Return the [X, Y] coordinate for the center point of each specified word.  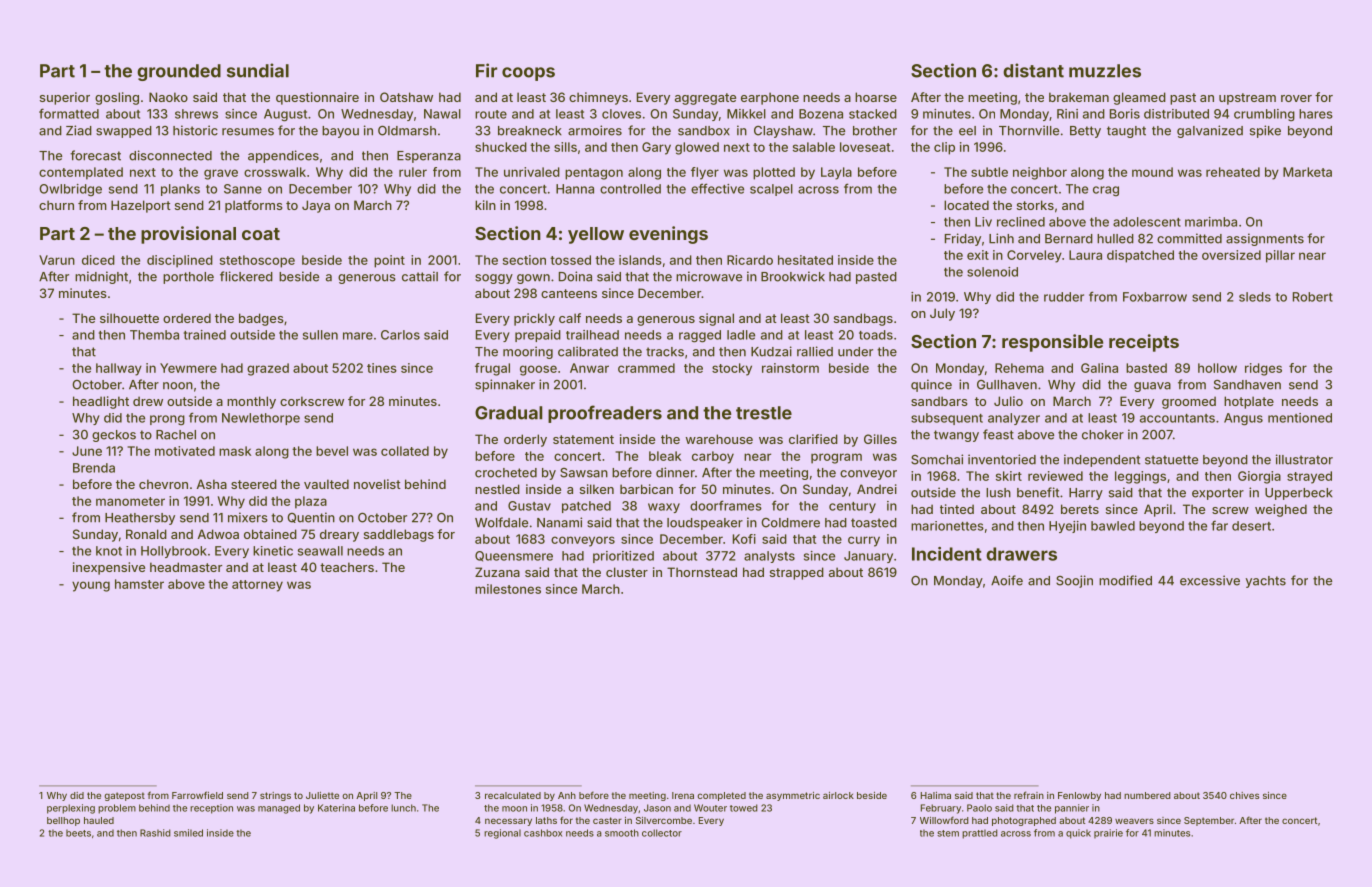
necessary [508, 822]
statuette [1171, 460]
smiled [188, 833]
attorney [257, 586]
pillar [1280, 256]
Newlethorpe [261, 419]
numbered [1147, 795]
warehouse [719, 439]
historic [195, 130]
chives [1244, 795]
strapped [797, 573]
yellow [596, 235]
